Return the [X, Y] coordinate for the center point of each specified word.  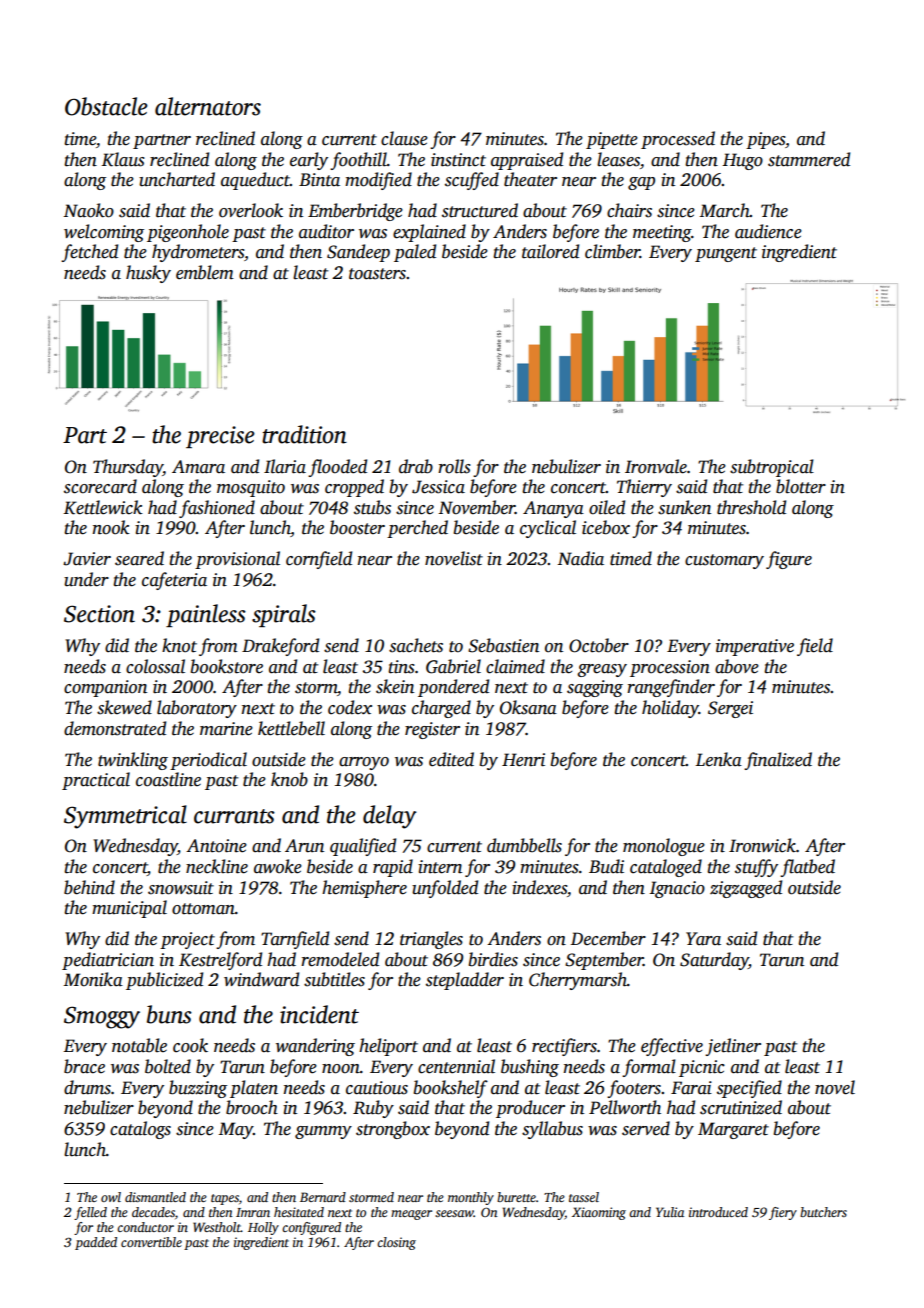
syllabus [552, 1130]
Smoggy [102, 1017]
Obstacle [106, 106]
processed [678, 140]
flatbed [807, 868]
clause [404, 138]
